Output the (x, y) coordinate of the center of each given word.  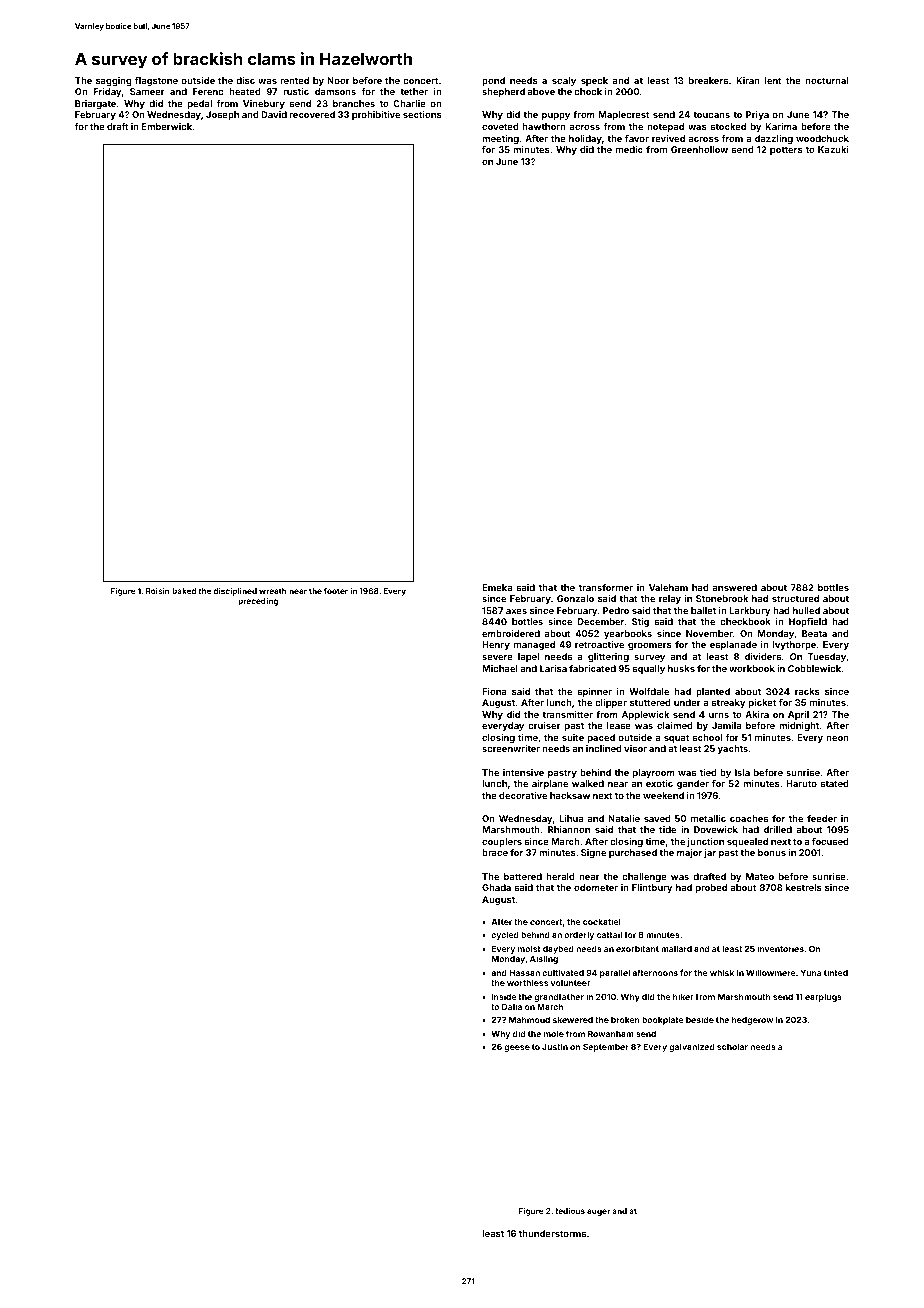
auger (598, 1212)
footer (336, 591)
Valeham (668, 587)
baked (184, 591)
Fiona (494, 691)
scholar (732, 1047)
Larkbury (750, 611)
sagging (114, 81)
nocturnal (827, 80)
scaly (564, 81)
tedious (570, 1211)
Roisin (158, 591)
